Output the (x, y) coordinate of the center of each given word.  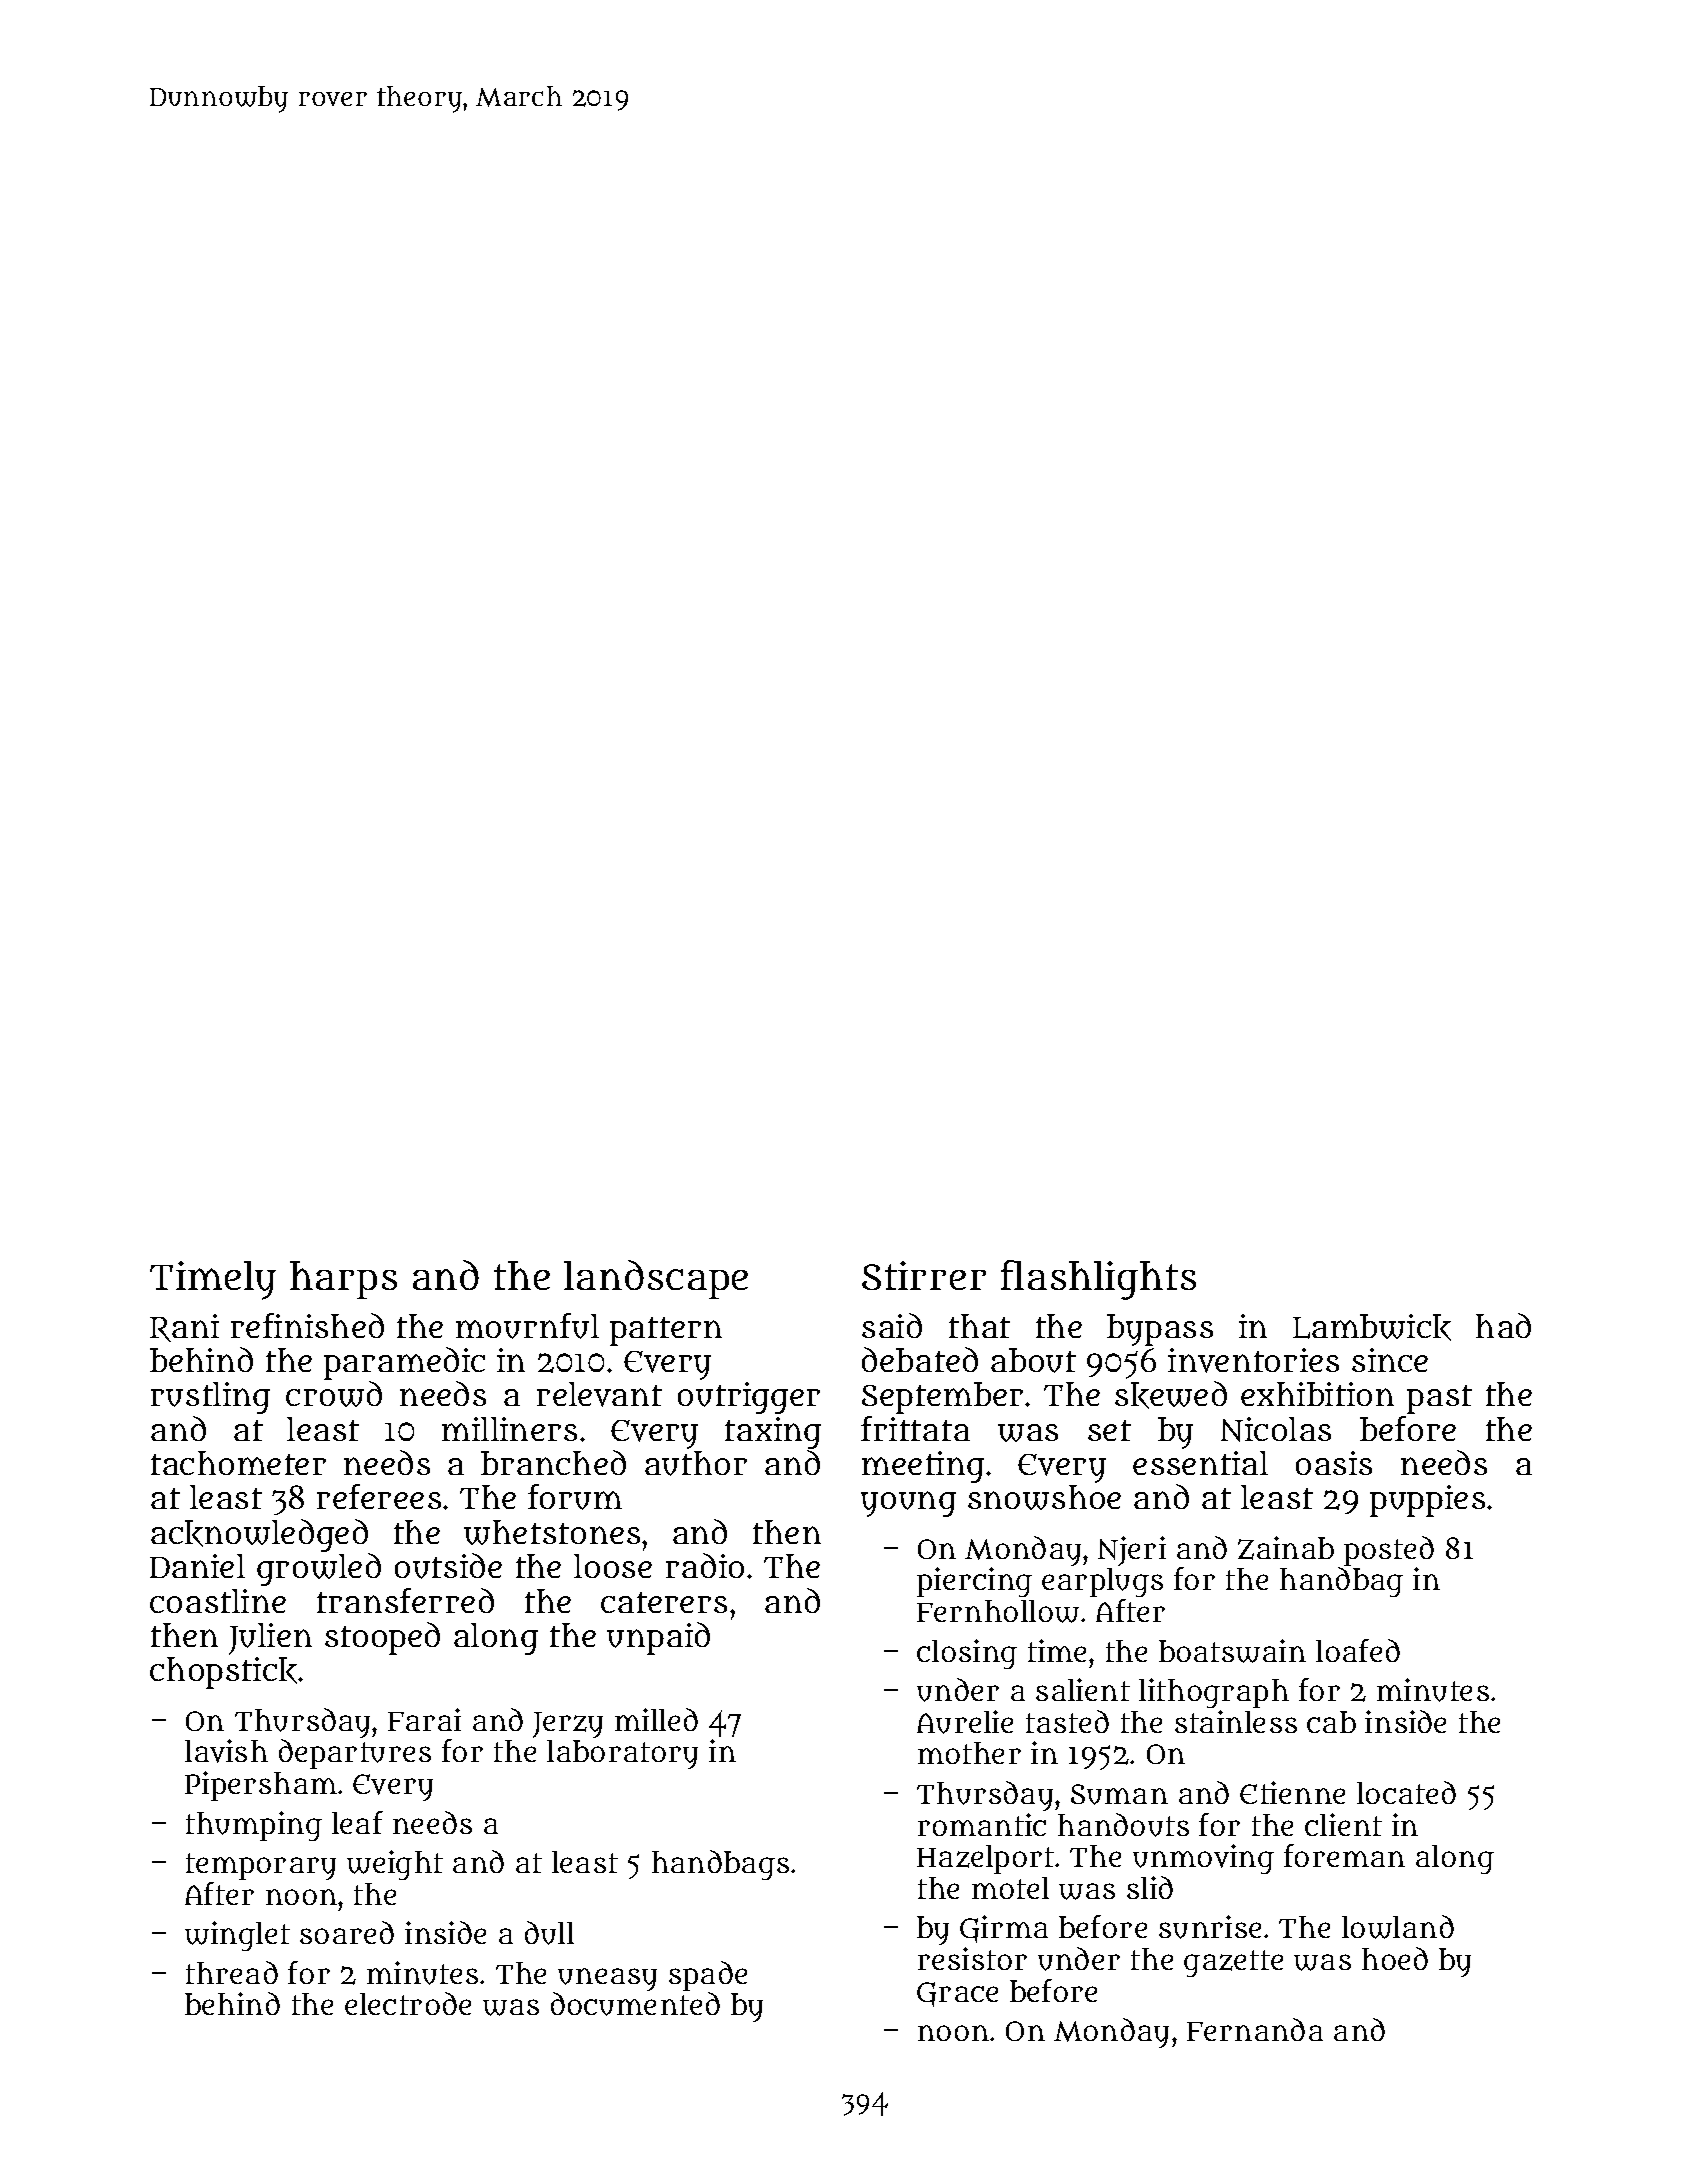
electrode (408, 2003)
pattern (666, 1331)
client (1343, 1824)
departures (355, 1754)
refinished (307, 1325)
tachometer (238, 1463)
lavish (226, 1751)
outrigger (749, 1398)
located (1406, 1792)
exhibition (1317, 1394)
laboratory (622, 1754)
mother (969, 1753)
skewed (1171, 1395)
